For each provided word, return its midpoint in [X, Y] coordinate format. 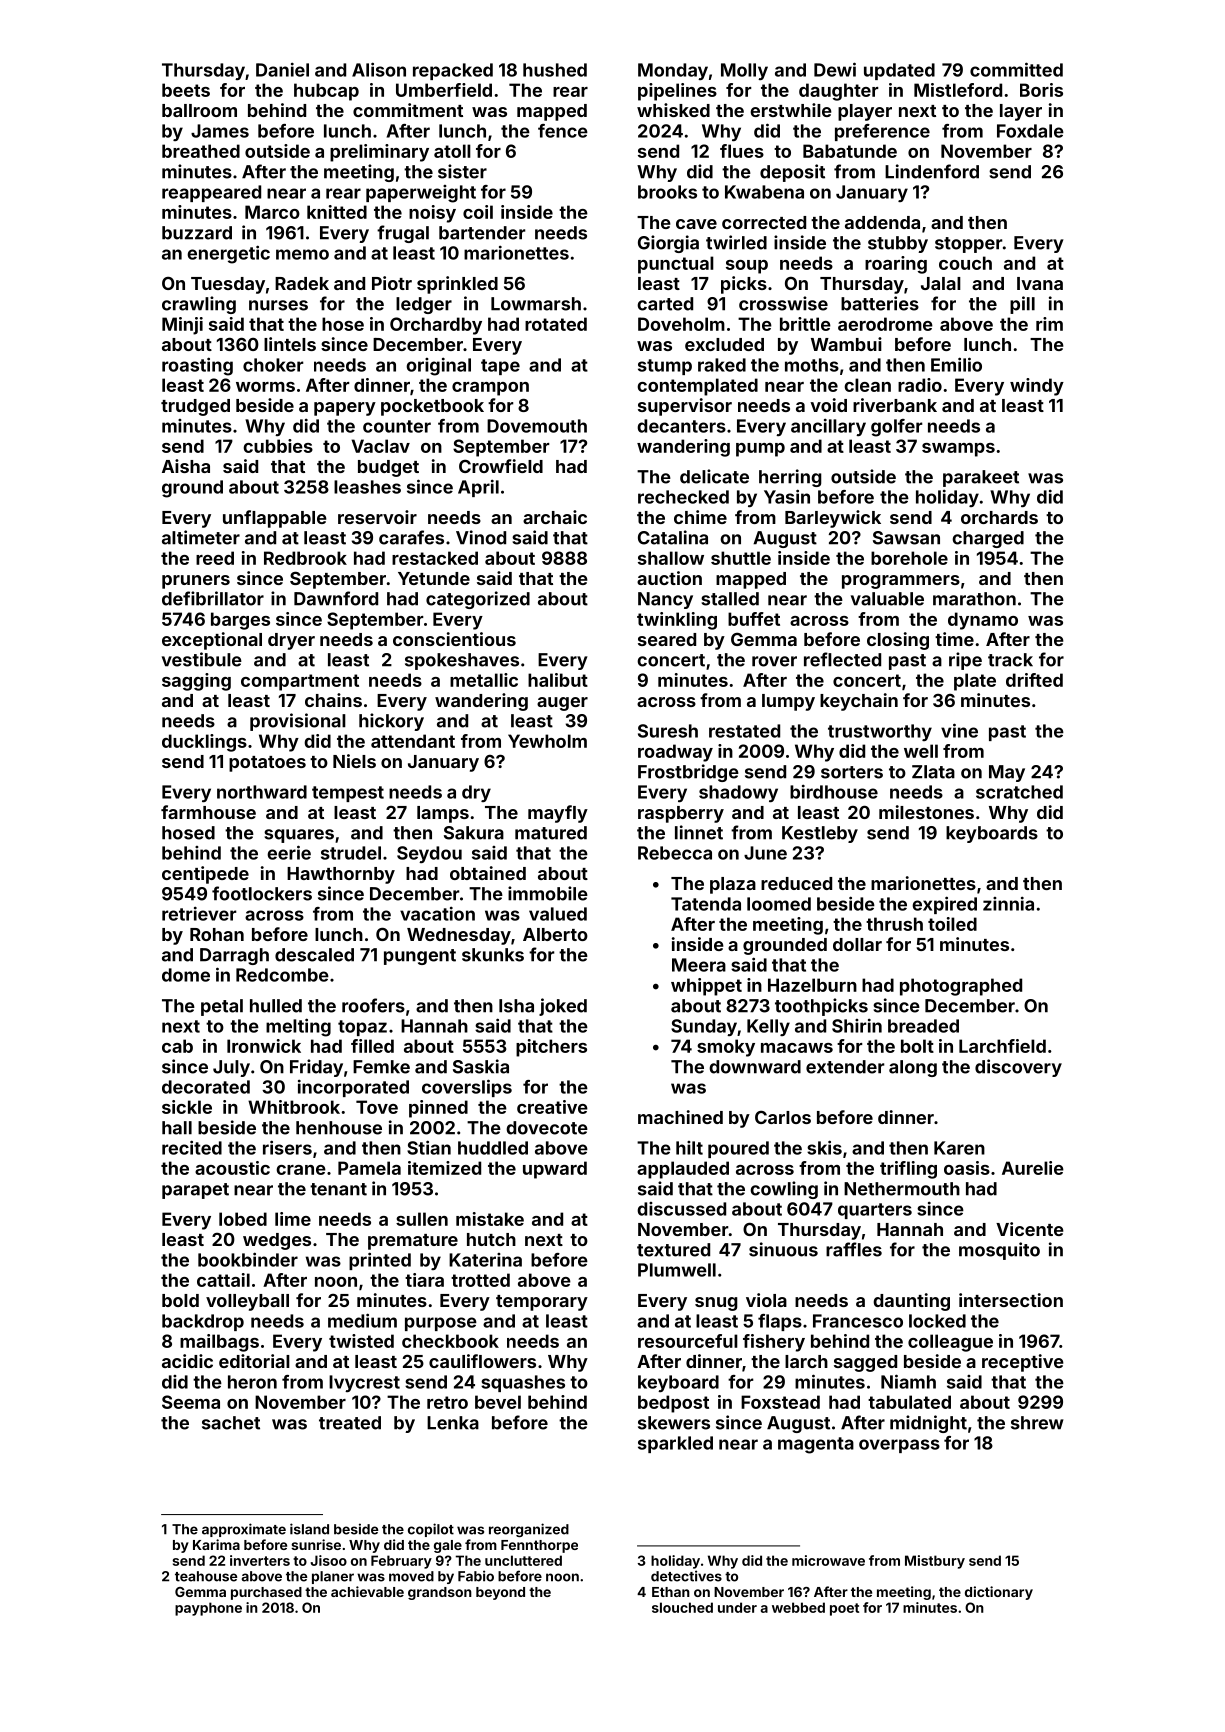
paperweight [421, 194]
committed [1016, 69]
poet [844, 1609]
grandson [440, 1593]
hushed [555, 70]
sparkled [675, 1444]
